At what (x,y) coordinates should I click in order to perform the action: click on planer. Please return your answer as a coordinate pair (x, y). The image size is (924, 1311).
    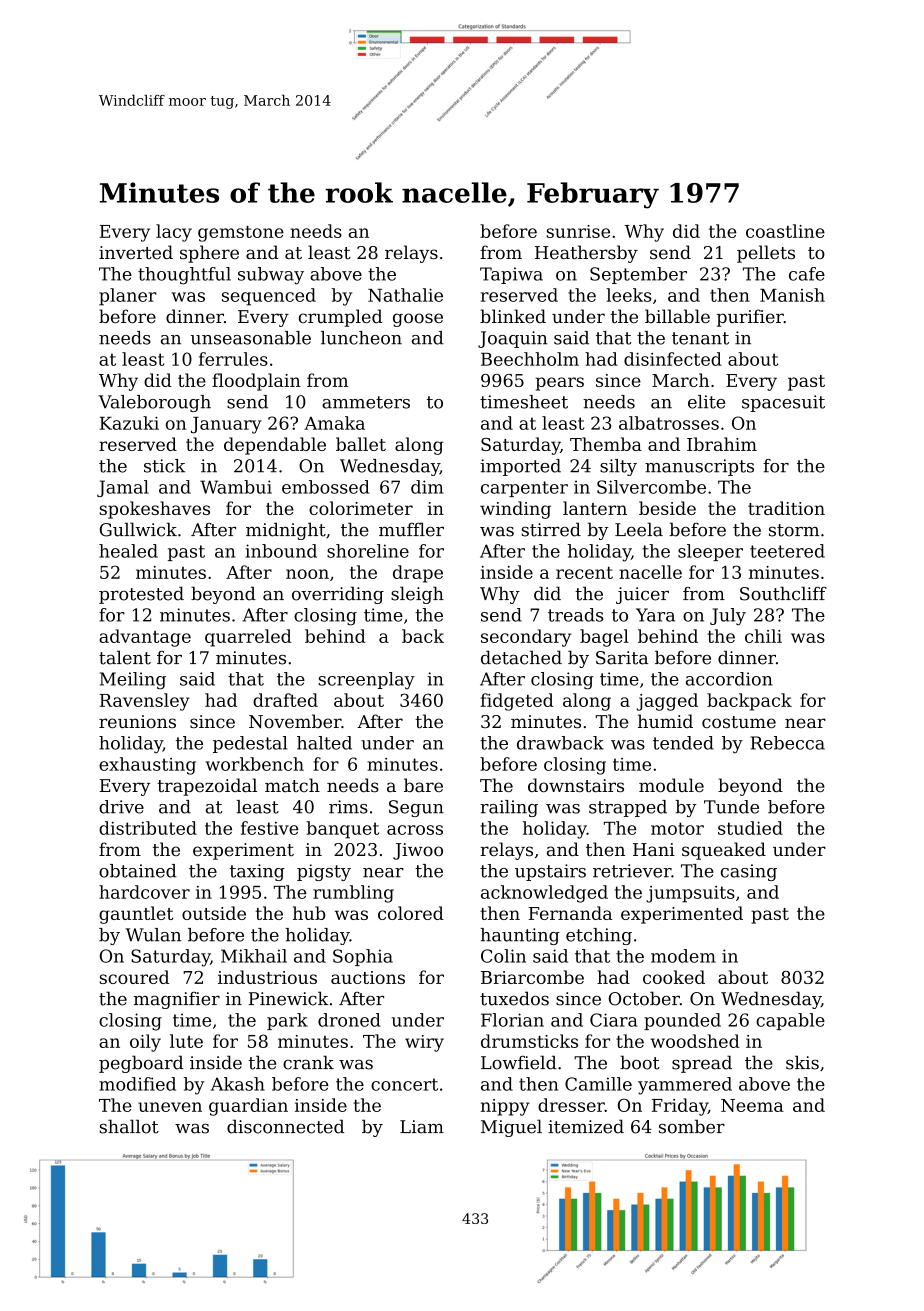
    Looking at the image, I should click on (128, 297).
